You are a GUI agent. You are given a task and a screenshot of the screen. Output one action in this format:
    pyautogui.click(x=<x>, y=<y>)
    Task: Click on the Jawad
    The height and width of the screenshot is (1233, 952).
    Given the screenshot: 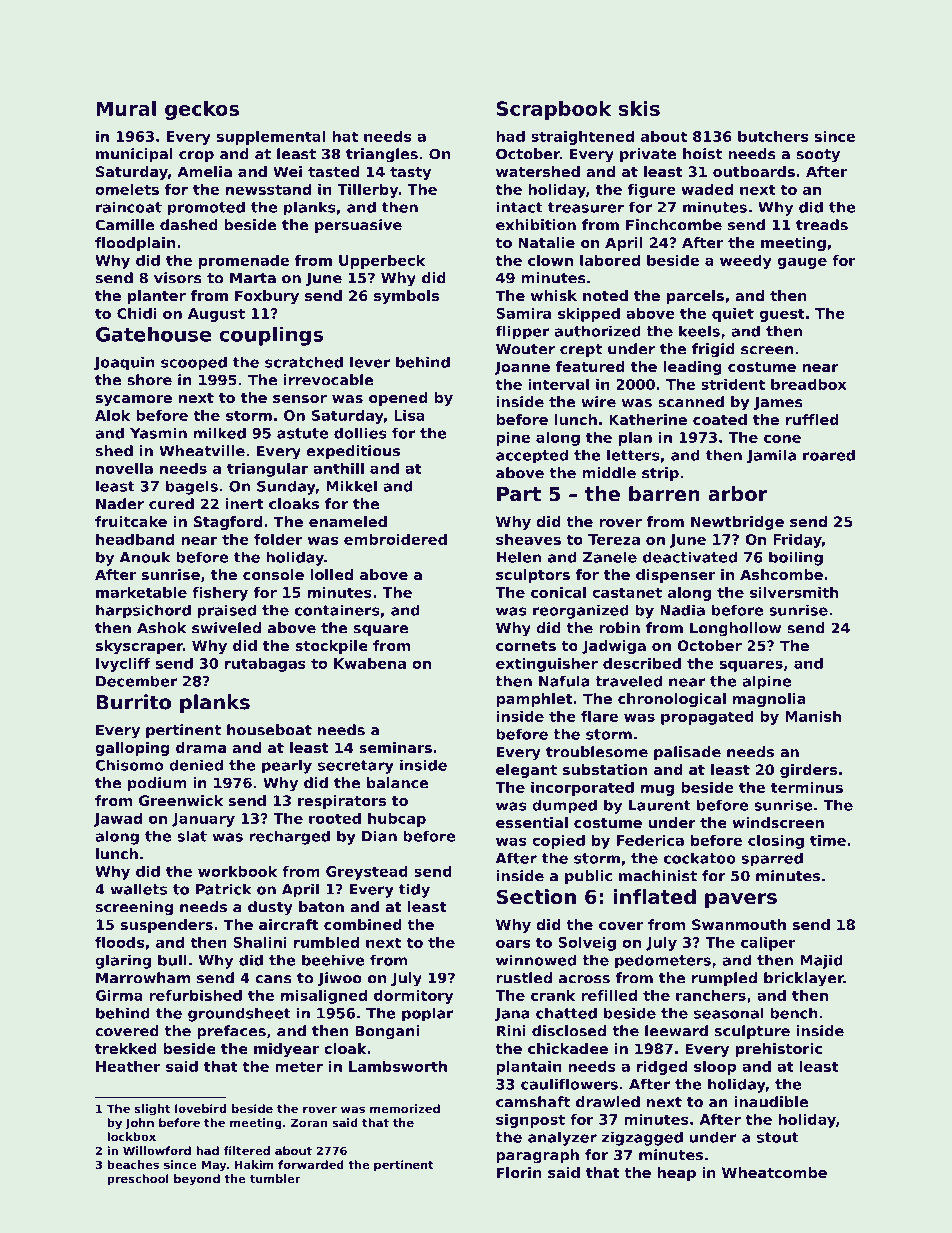 What is the action you would take?
    pyautogui.click(x=118, y=820)
